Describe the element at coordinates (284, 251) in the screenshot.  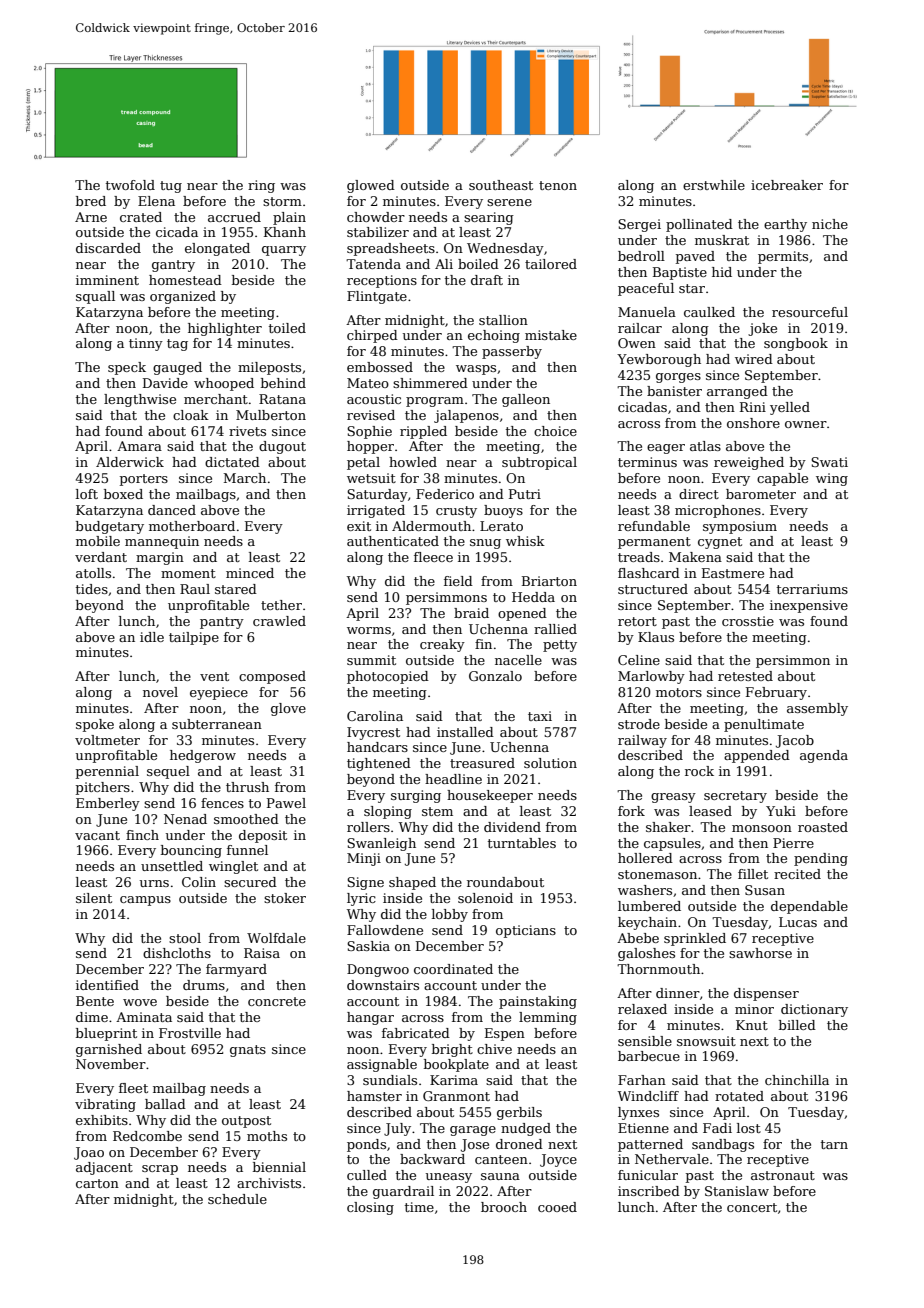
I see `quarry` at that location.
